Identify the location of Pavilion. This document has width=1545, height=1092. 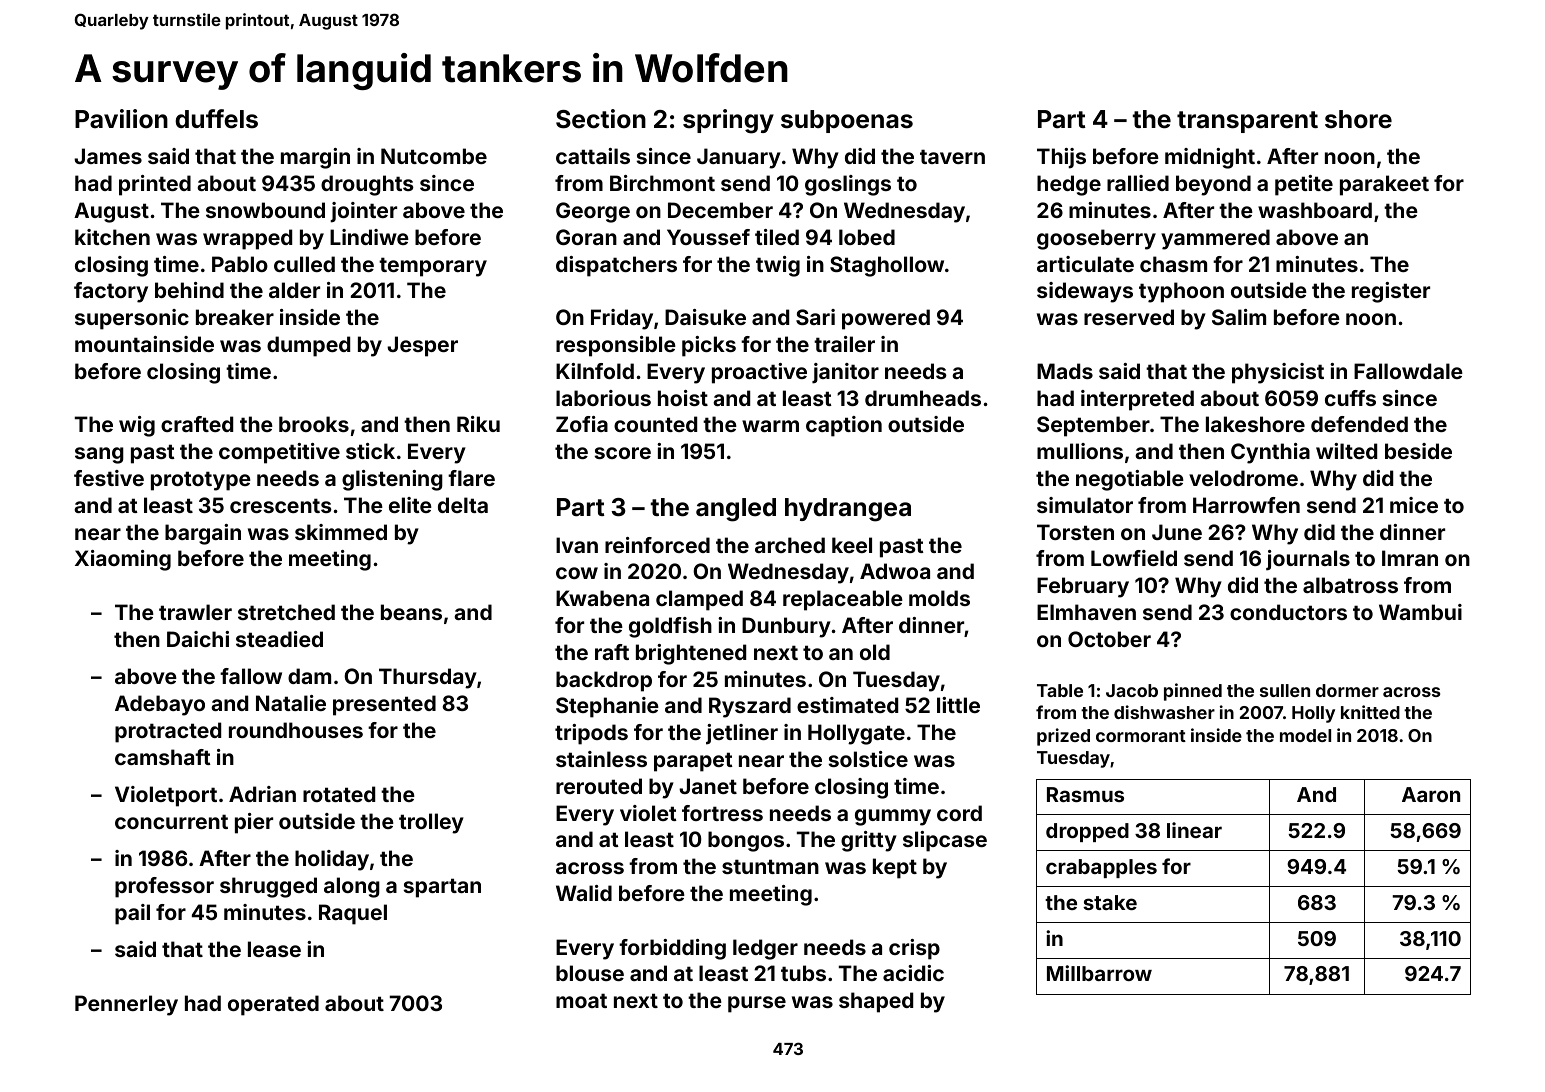
(121, 118).
